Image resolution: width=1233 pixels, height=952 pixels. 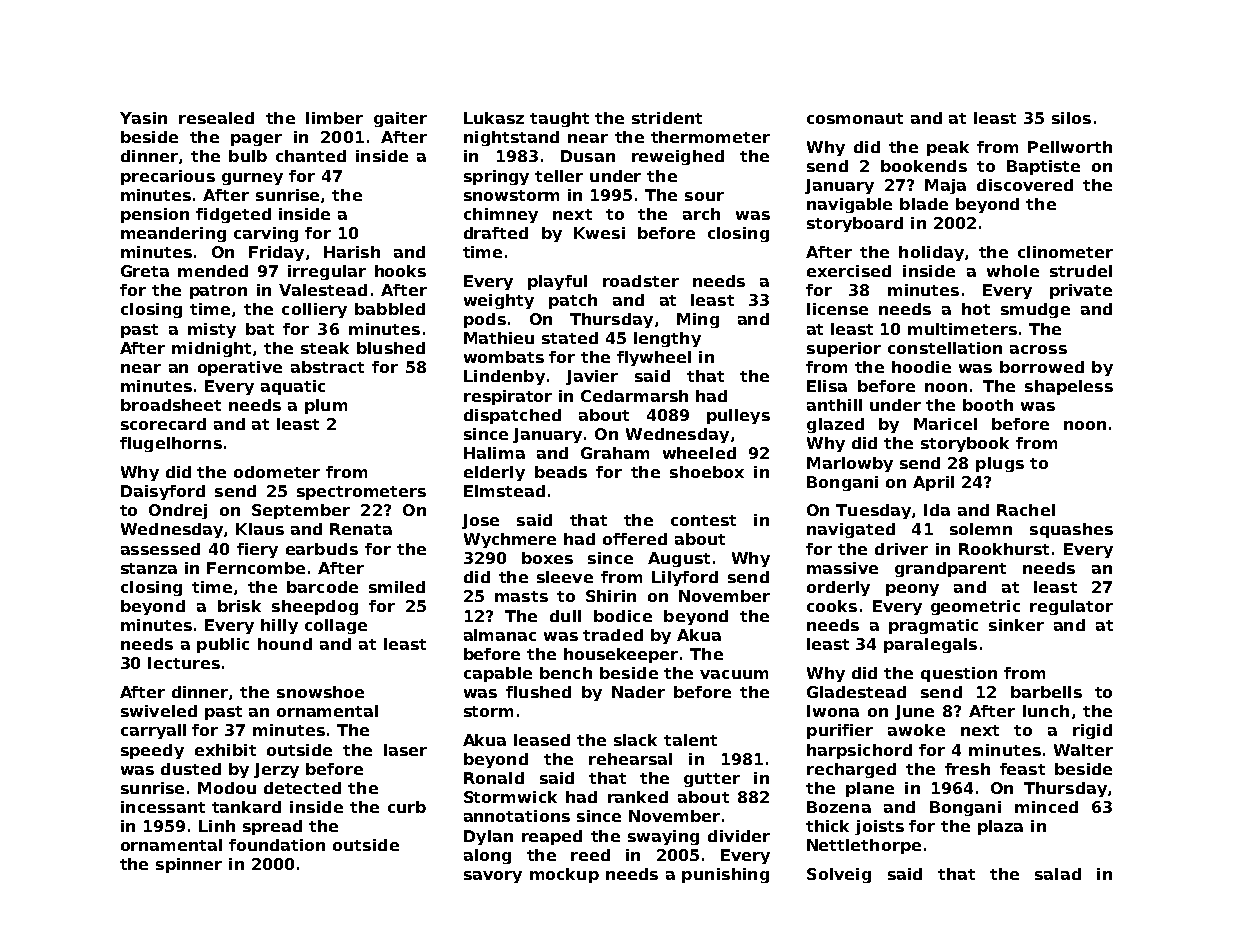 What do you see at coordinates (976, 309) in the screenshot?
I see `hot` at bounding box center [976, 309].
